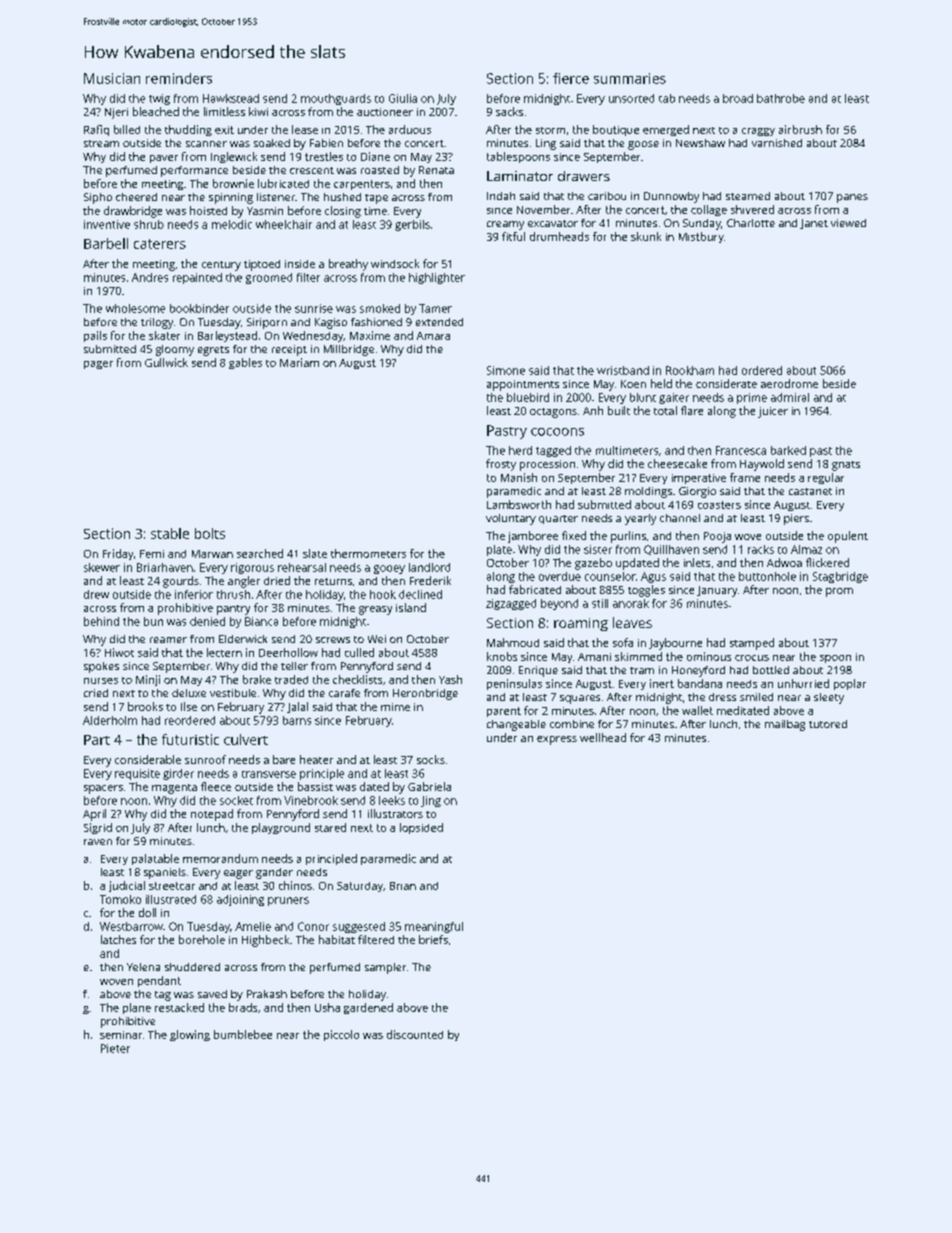 Image resolution: width=952 pixels, height=1233 pixels. What do you see at coordinates (236, 800) in the screenshot?
I see `socket` at bounding box center [236, 800].
